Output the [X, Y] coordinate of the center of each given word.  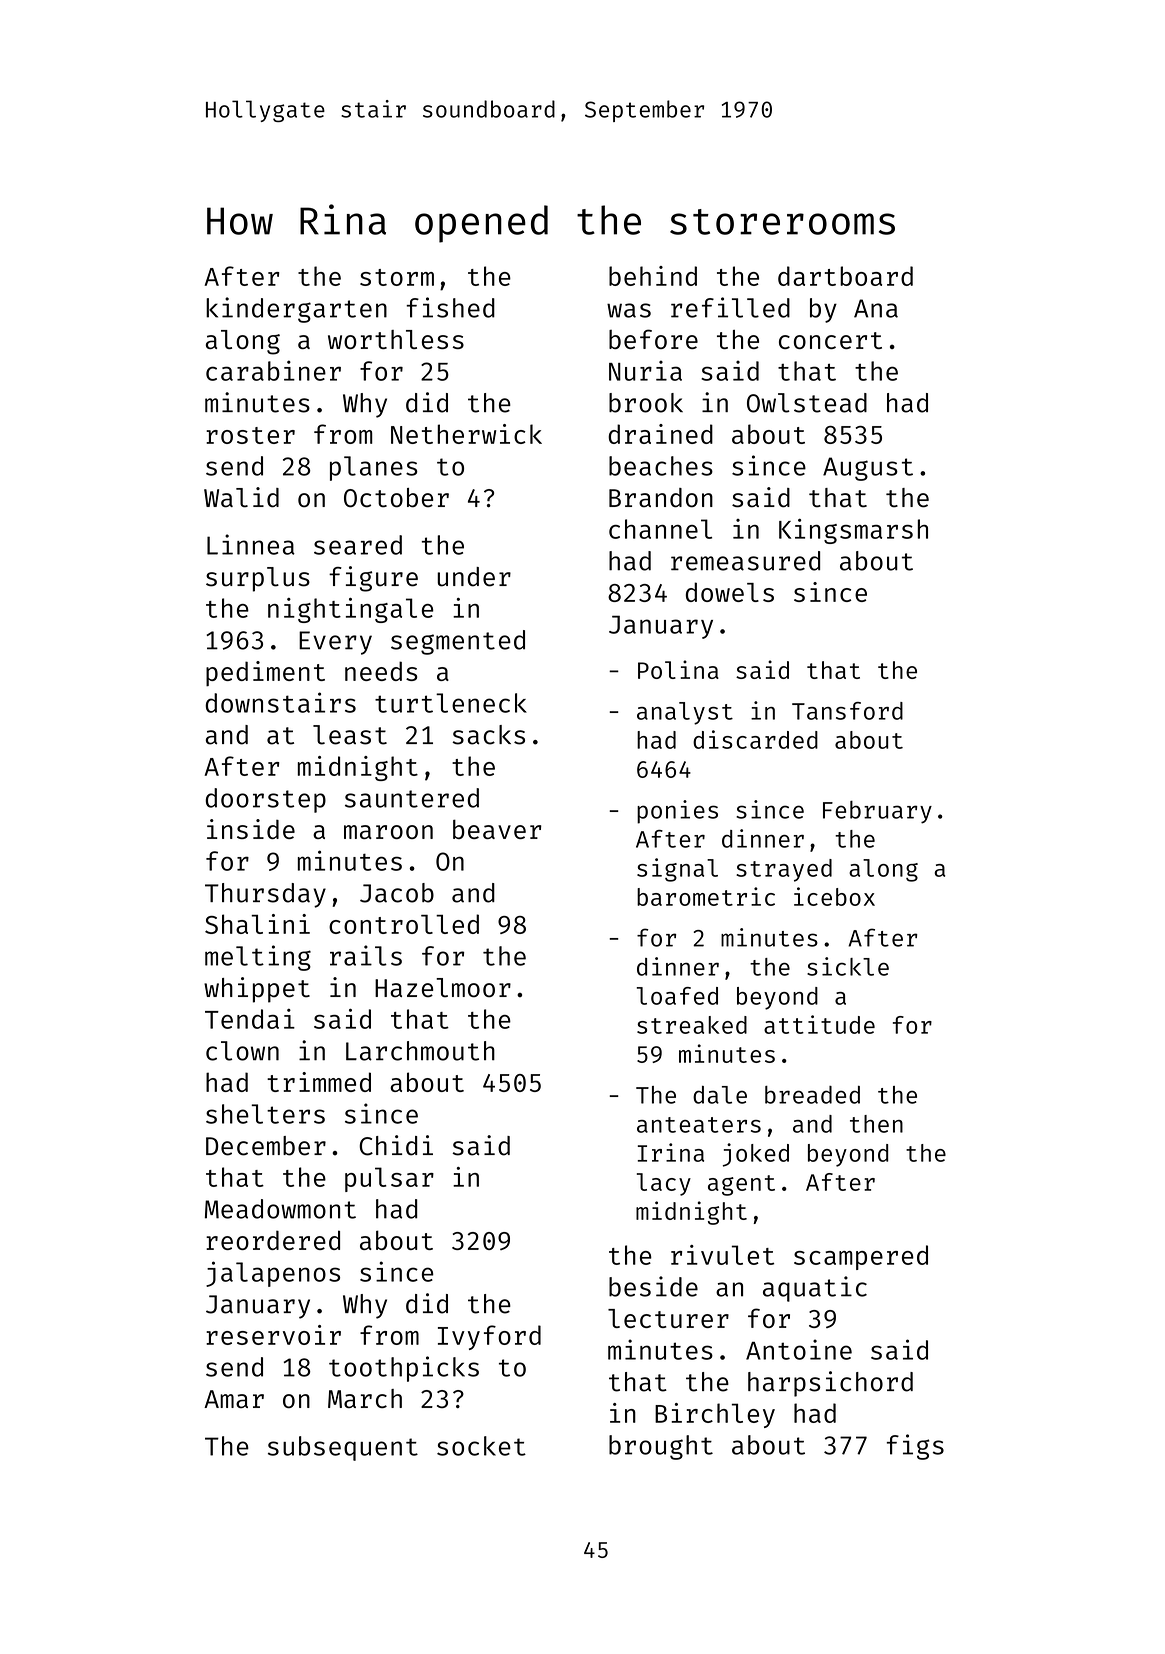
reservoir [273, 1335]
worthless [396, 339]
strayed [784, 870]
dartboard [845, 276]
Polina [678, 669]
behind [653, 276]
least [350, 735]
